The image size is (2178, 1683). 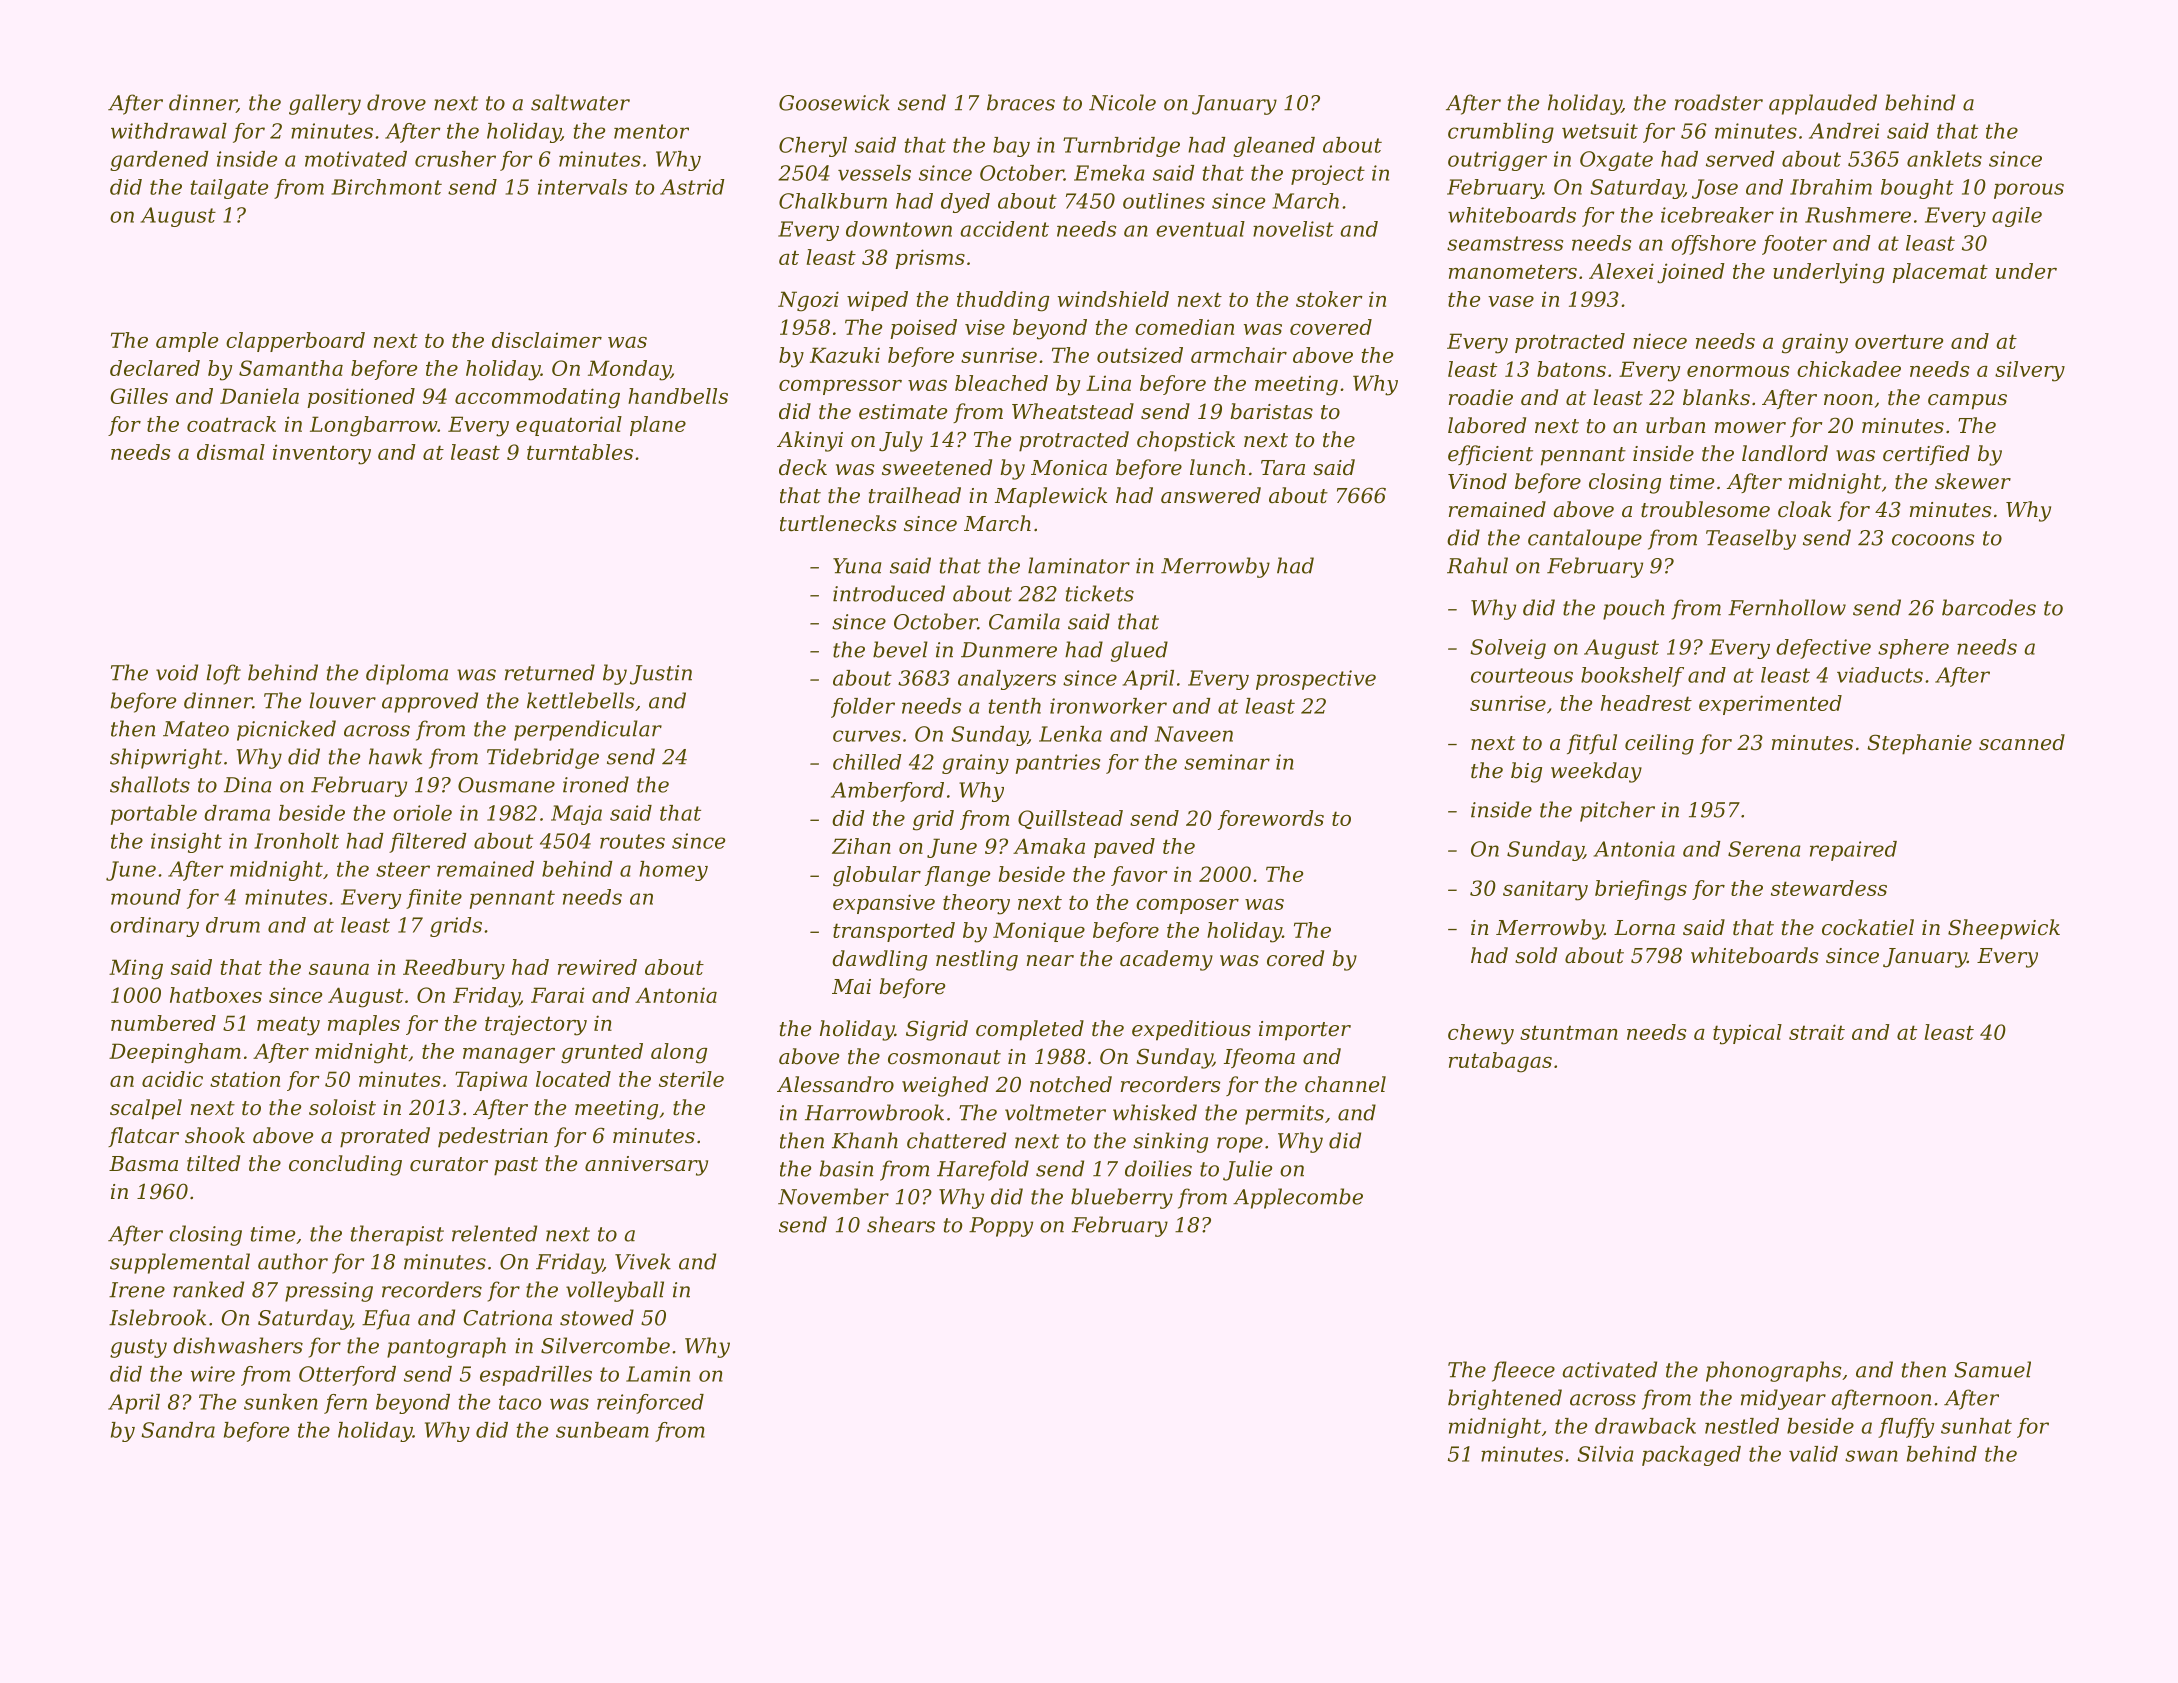 I want to click on cosmonaut, so click(x=944, y=1057).
